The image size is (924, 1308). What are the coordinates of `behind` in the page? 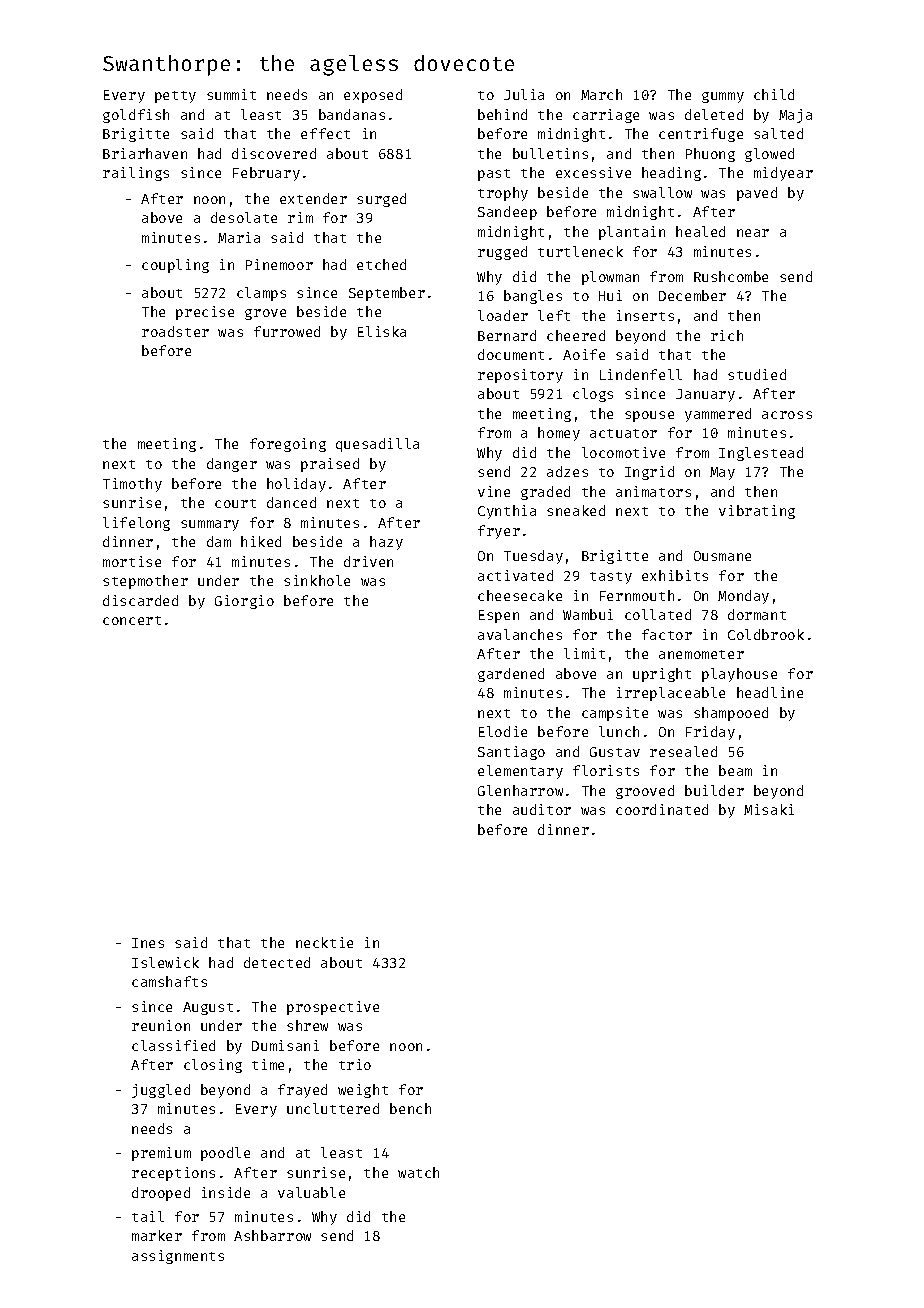 It's located at (502, 114).
